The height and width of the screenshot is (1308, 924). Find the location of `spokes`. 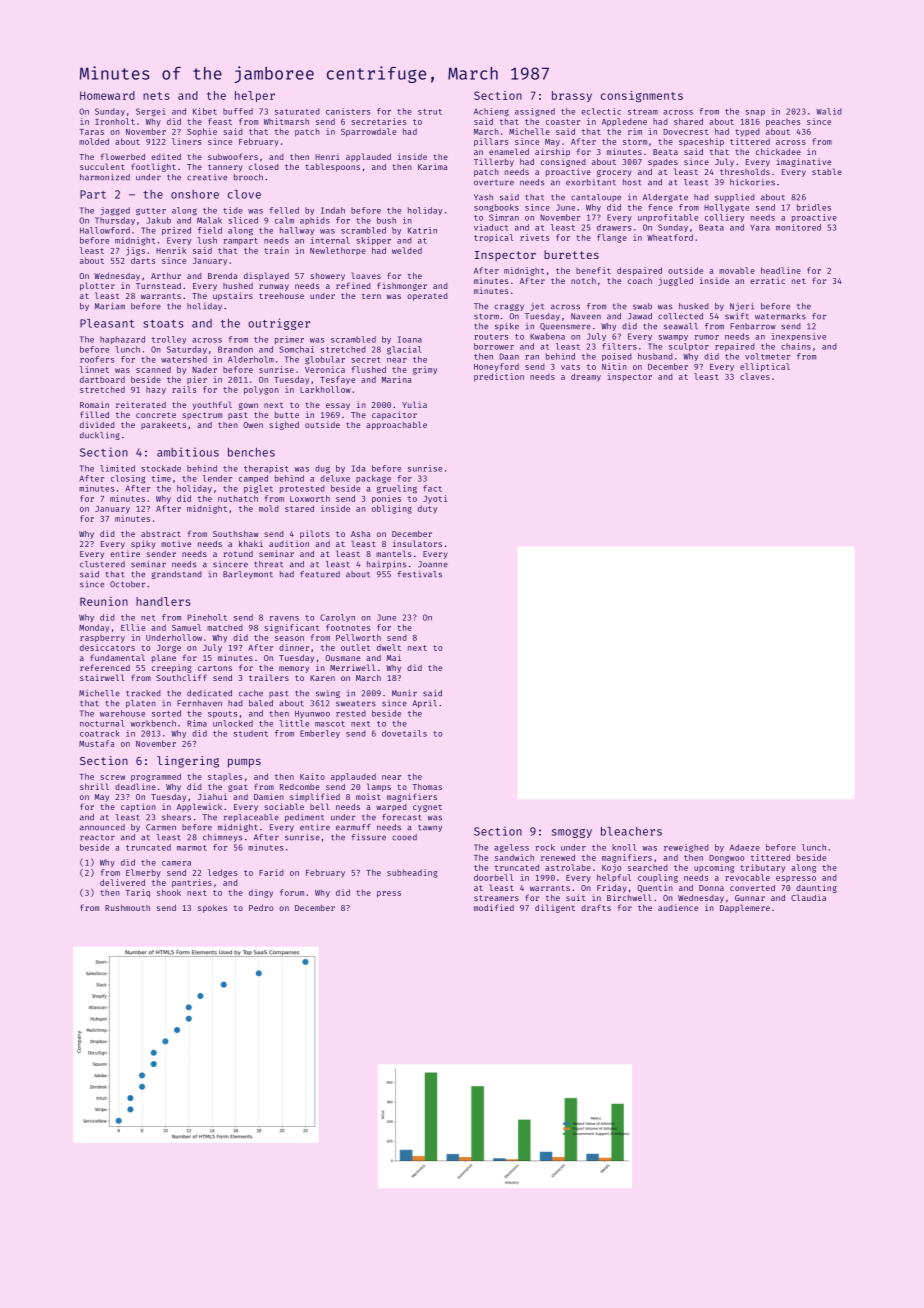

spokes is located at coordinates (212, 909).
